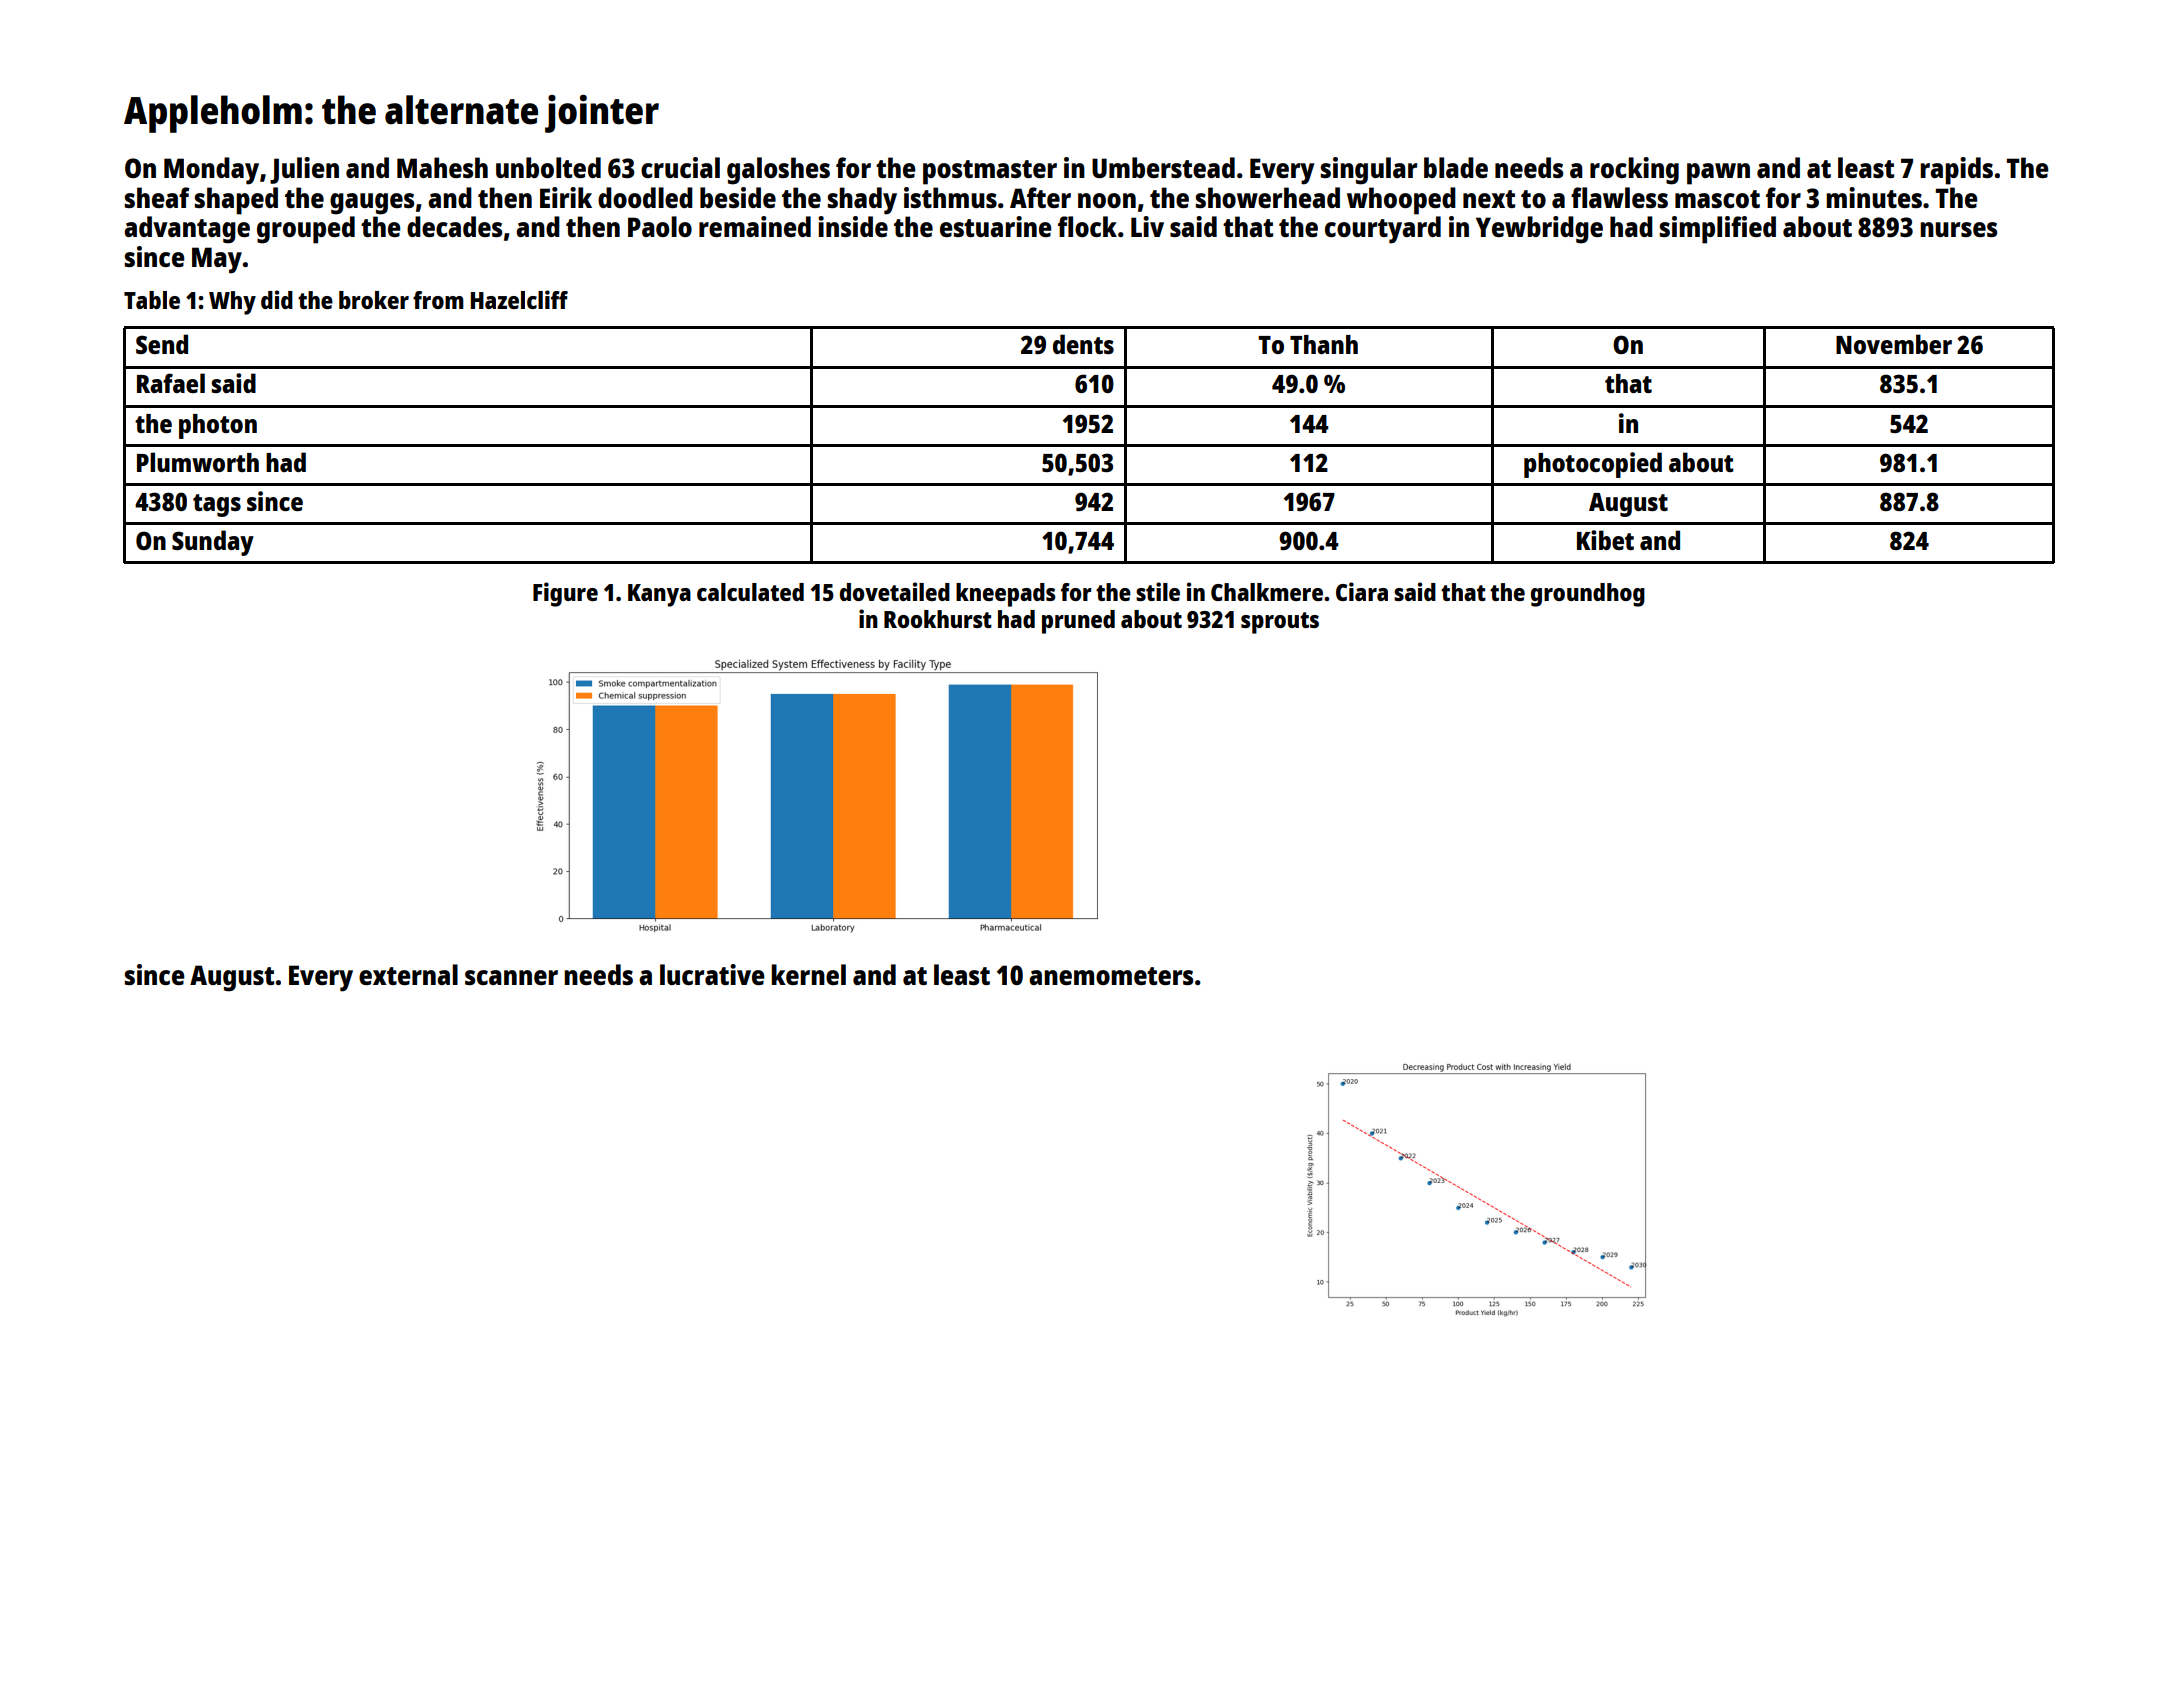 This screenshot has height=1683, width=2178. What do you see at coordinates (1539, 230) in the screenshot?
I see `Yewbridge` at bounding box center [1539, 230].
